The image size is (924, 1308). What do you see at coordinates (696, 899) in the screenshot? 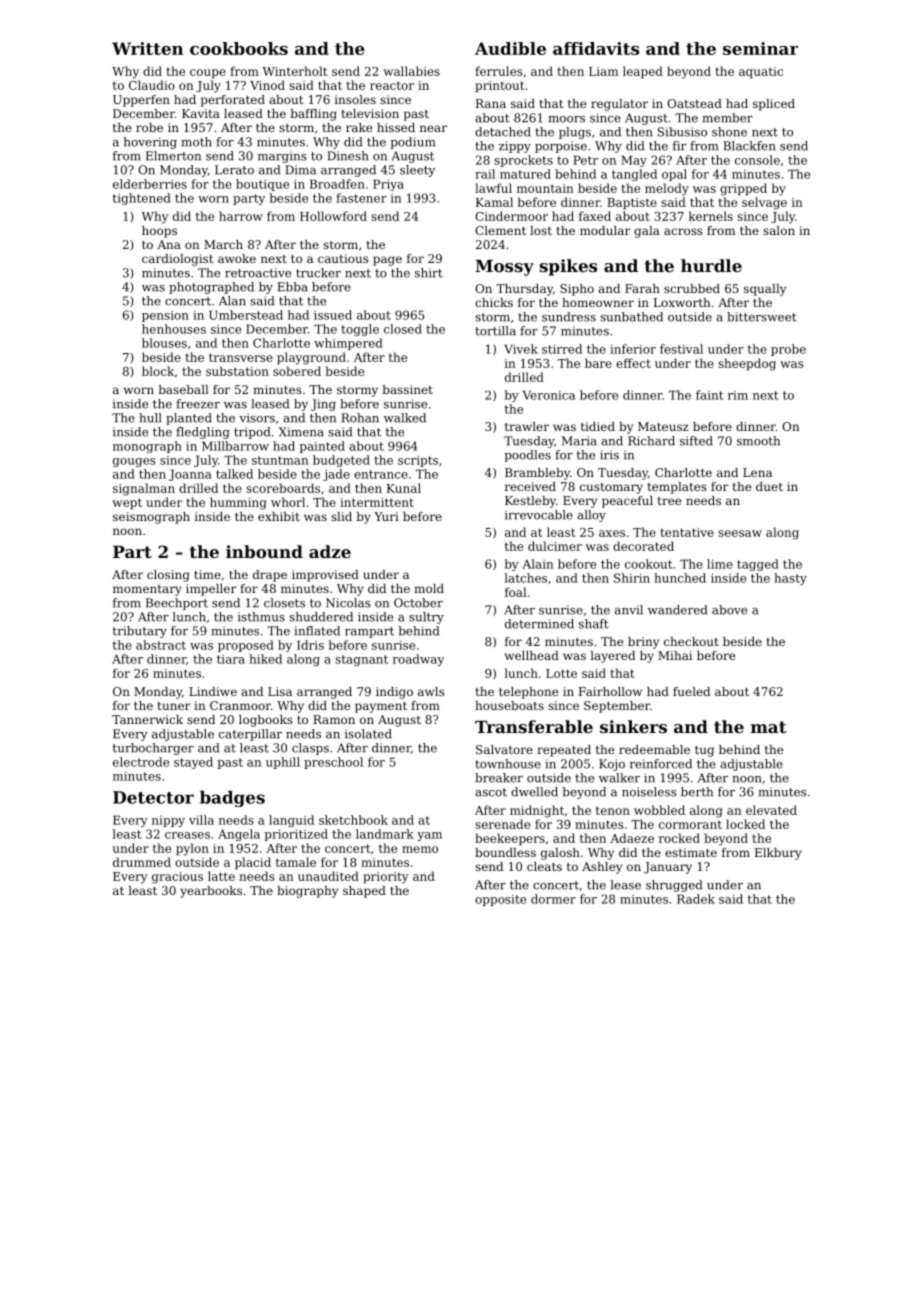
I see `Radek` at bounding box center [696, 899].
